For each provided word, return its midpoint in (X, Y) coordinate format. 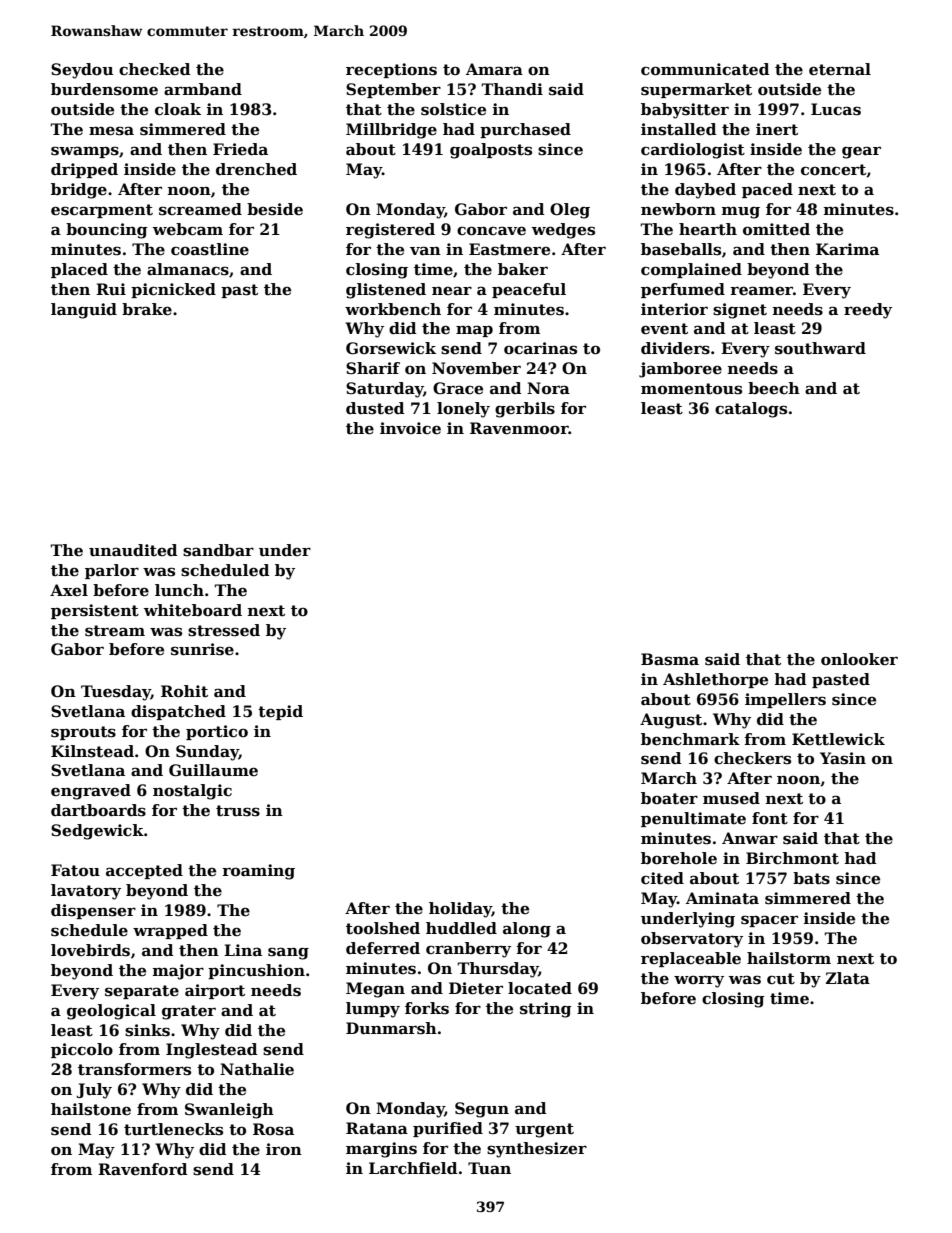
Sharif (373, 368)
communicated (705, 69)
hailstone (91, 1109)
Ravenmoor (519, 428)
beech (774, 388)
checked (155, 69)
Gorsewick (391, 348)
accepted (144, 871)
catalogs (751, 410)
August (671, 721)
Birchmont (792, 858)
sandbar (218, 550)
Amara (494, 69)
